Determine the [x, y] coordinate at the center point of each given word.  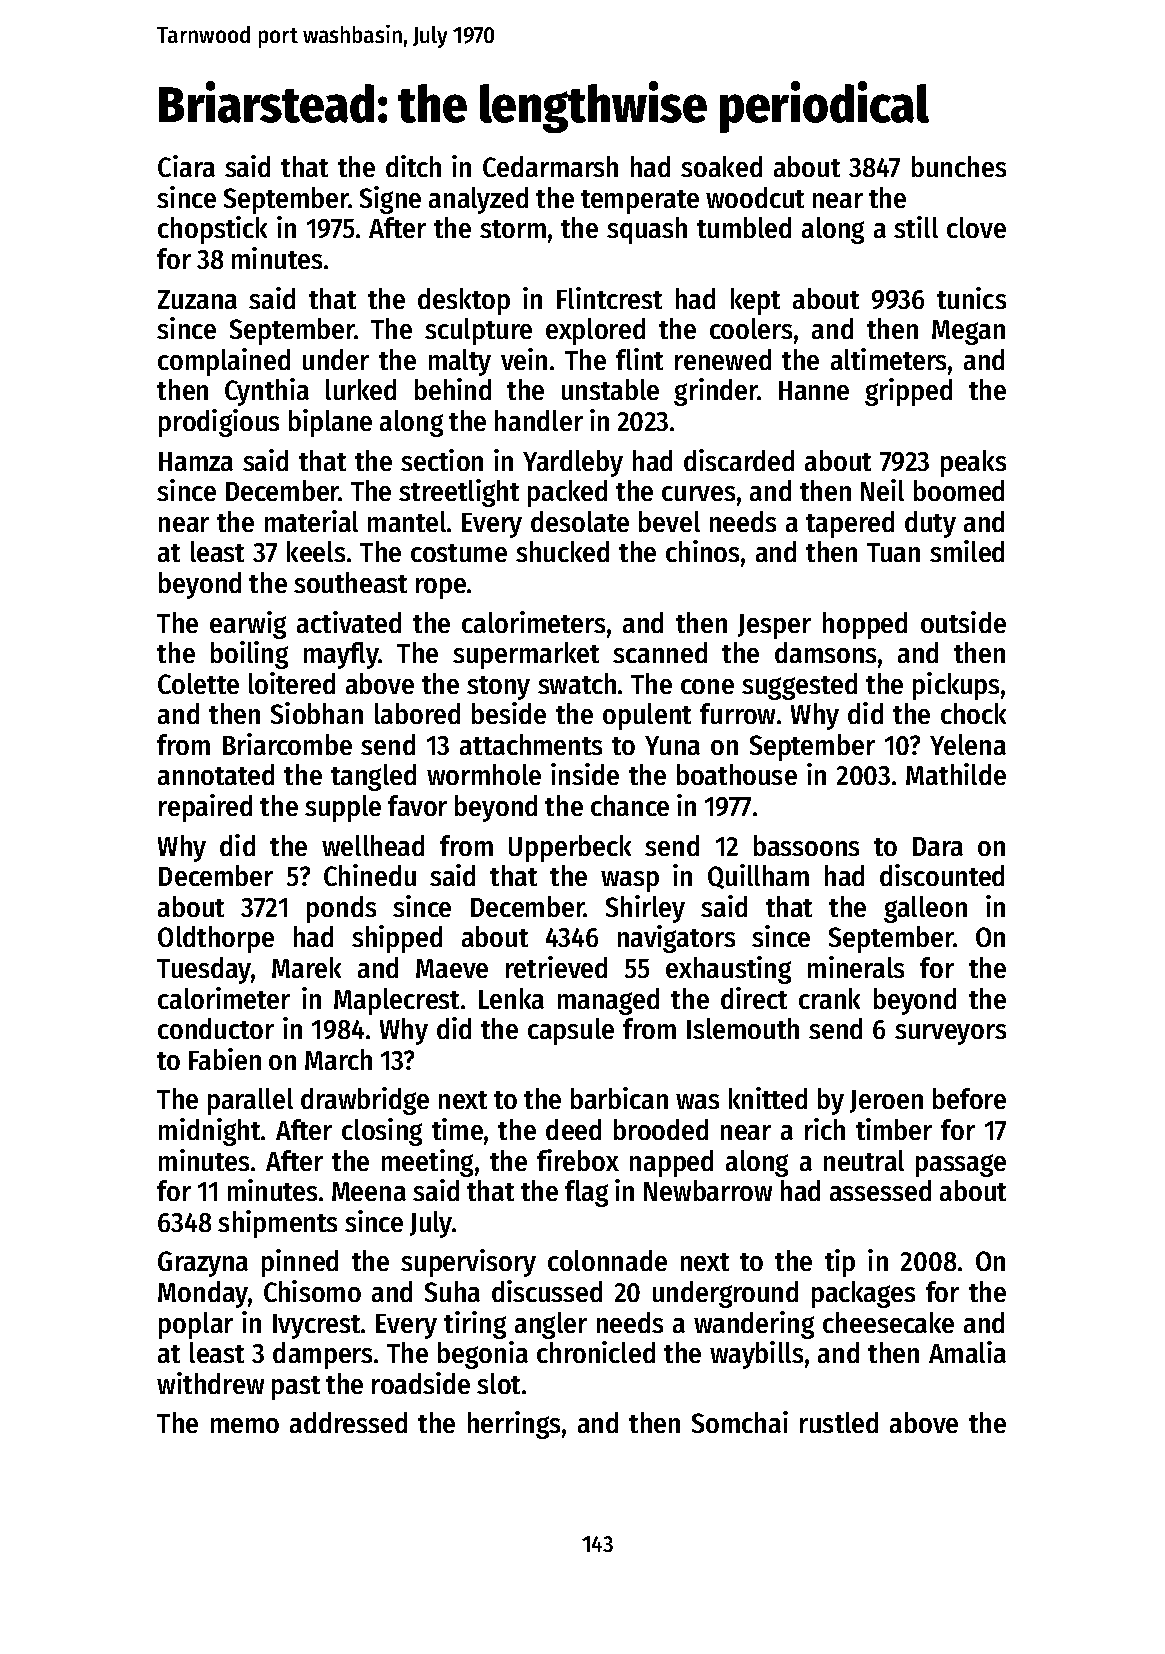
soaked [721, 166]
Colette [198, 683]
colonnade [607, 1260]
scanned [660, 652]
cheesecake [888, 1322]
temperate [640, 202]
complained [224, 362]
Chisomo [312, 1291]
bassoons [806, 845]
